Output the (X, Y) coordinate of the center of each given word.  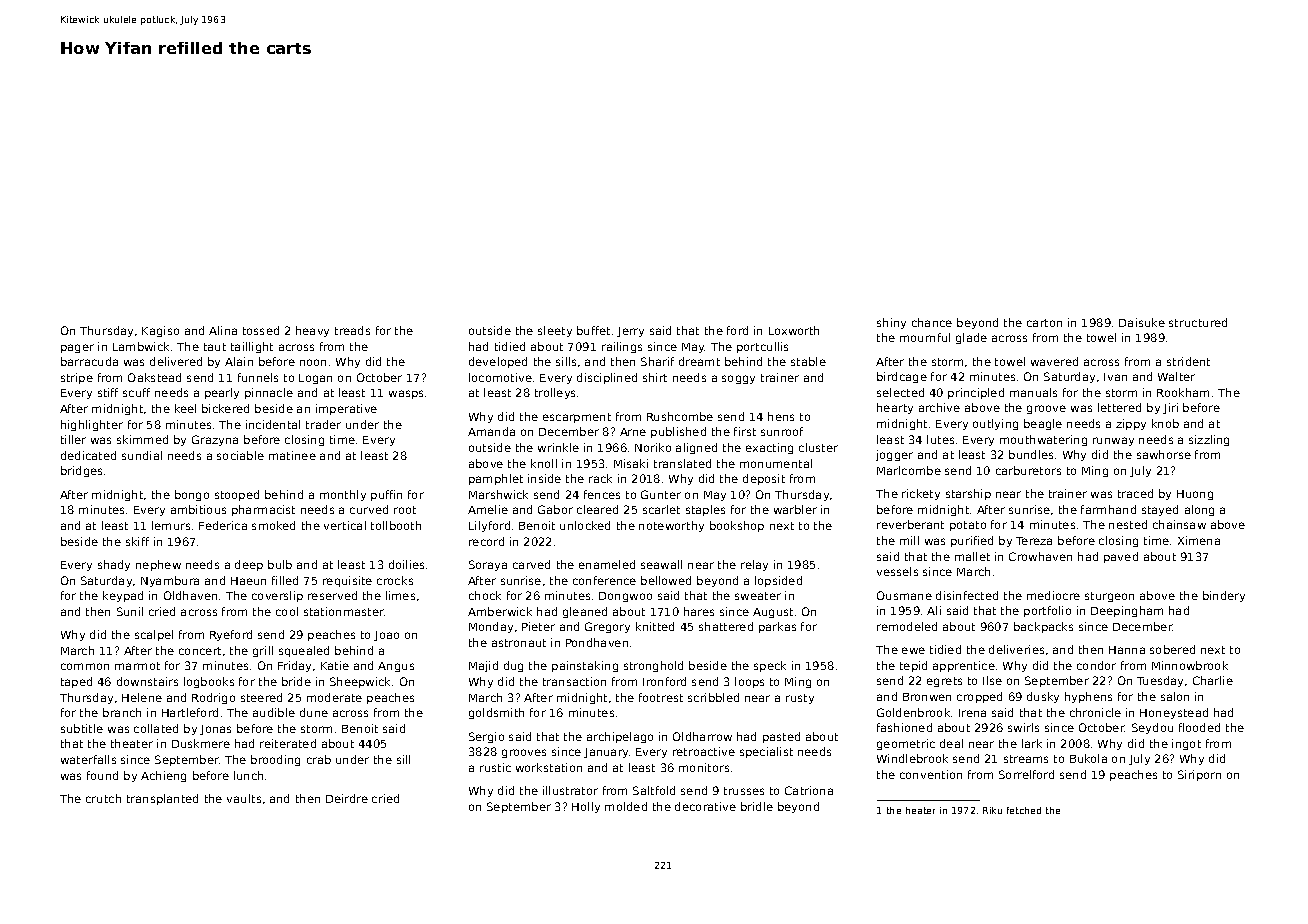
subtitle (82, 728)
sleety (555, 331)
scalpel (154, 635)
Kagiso (160, 331)
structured (1198, 322)
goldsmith (496, 713)
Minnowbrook (1190, 665)
